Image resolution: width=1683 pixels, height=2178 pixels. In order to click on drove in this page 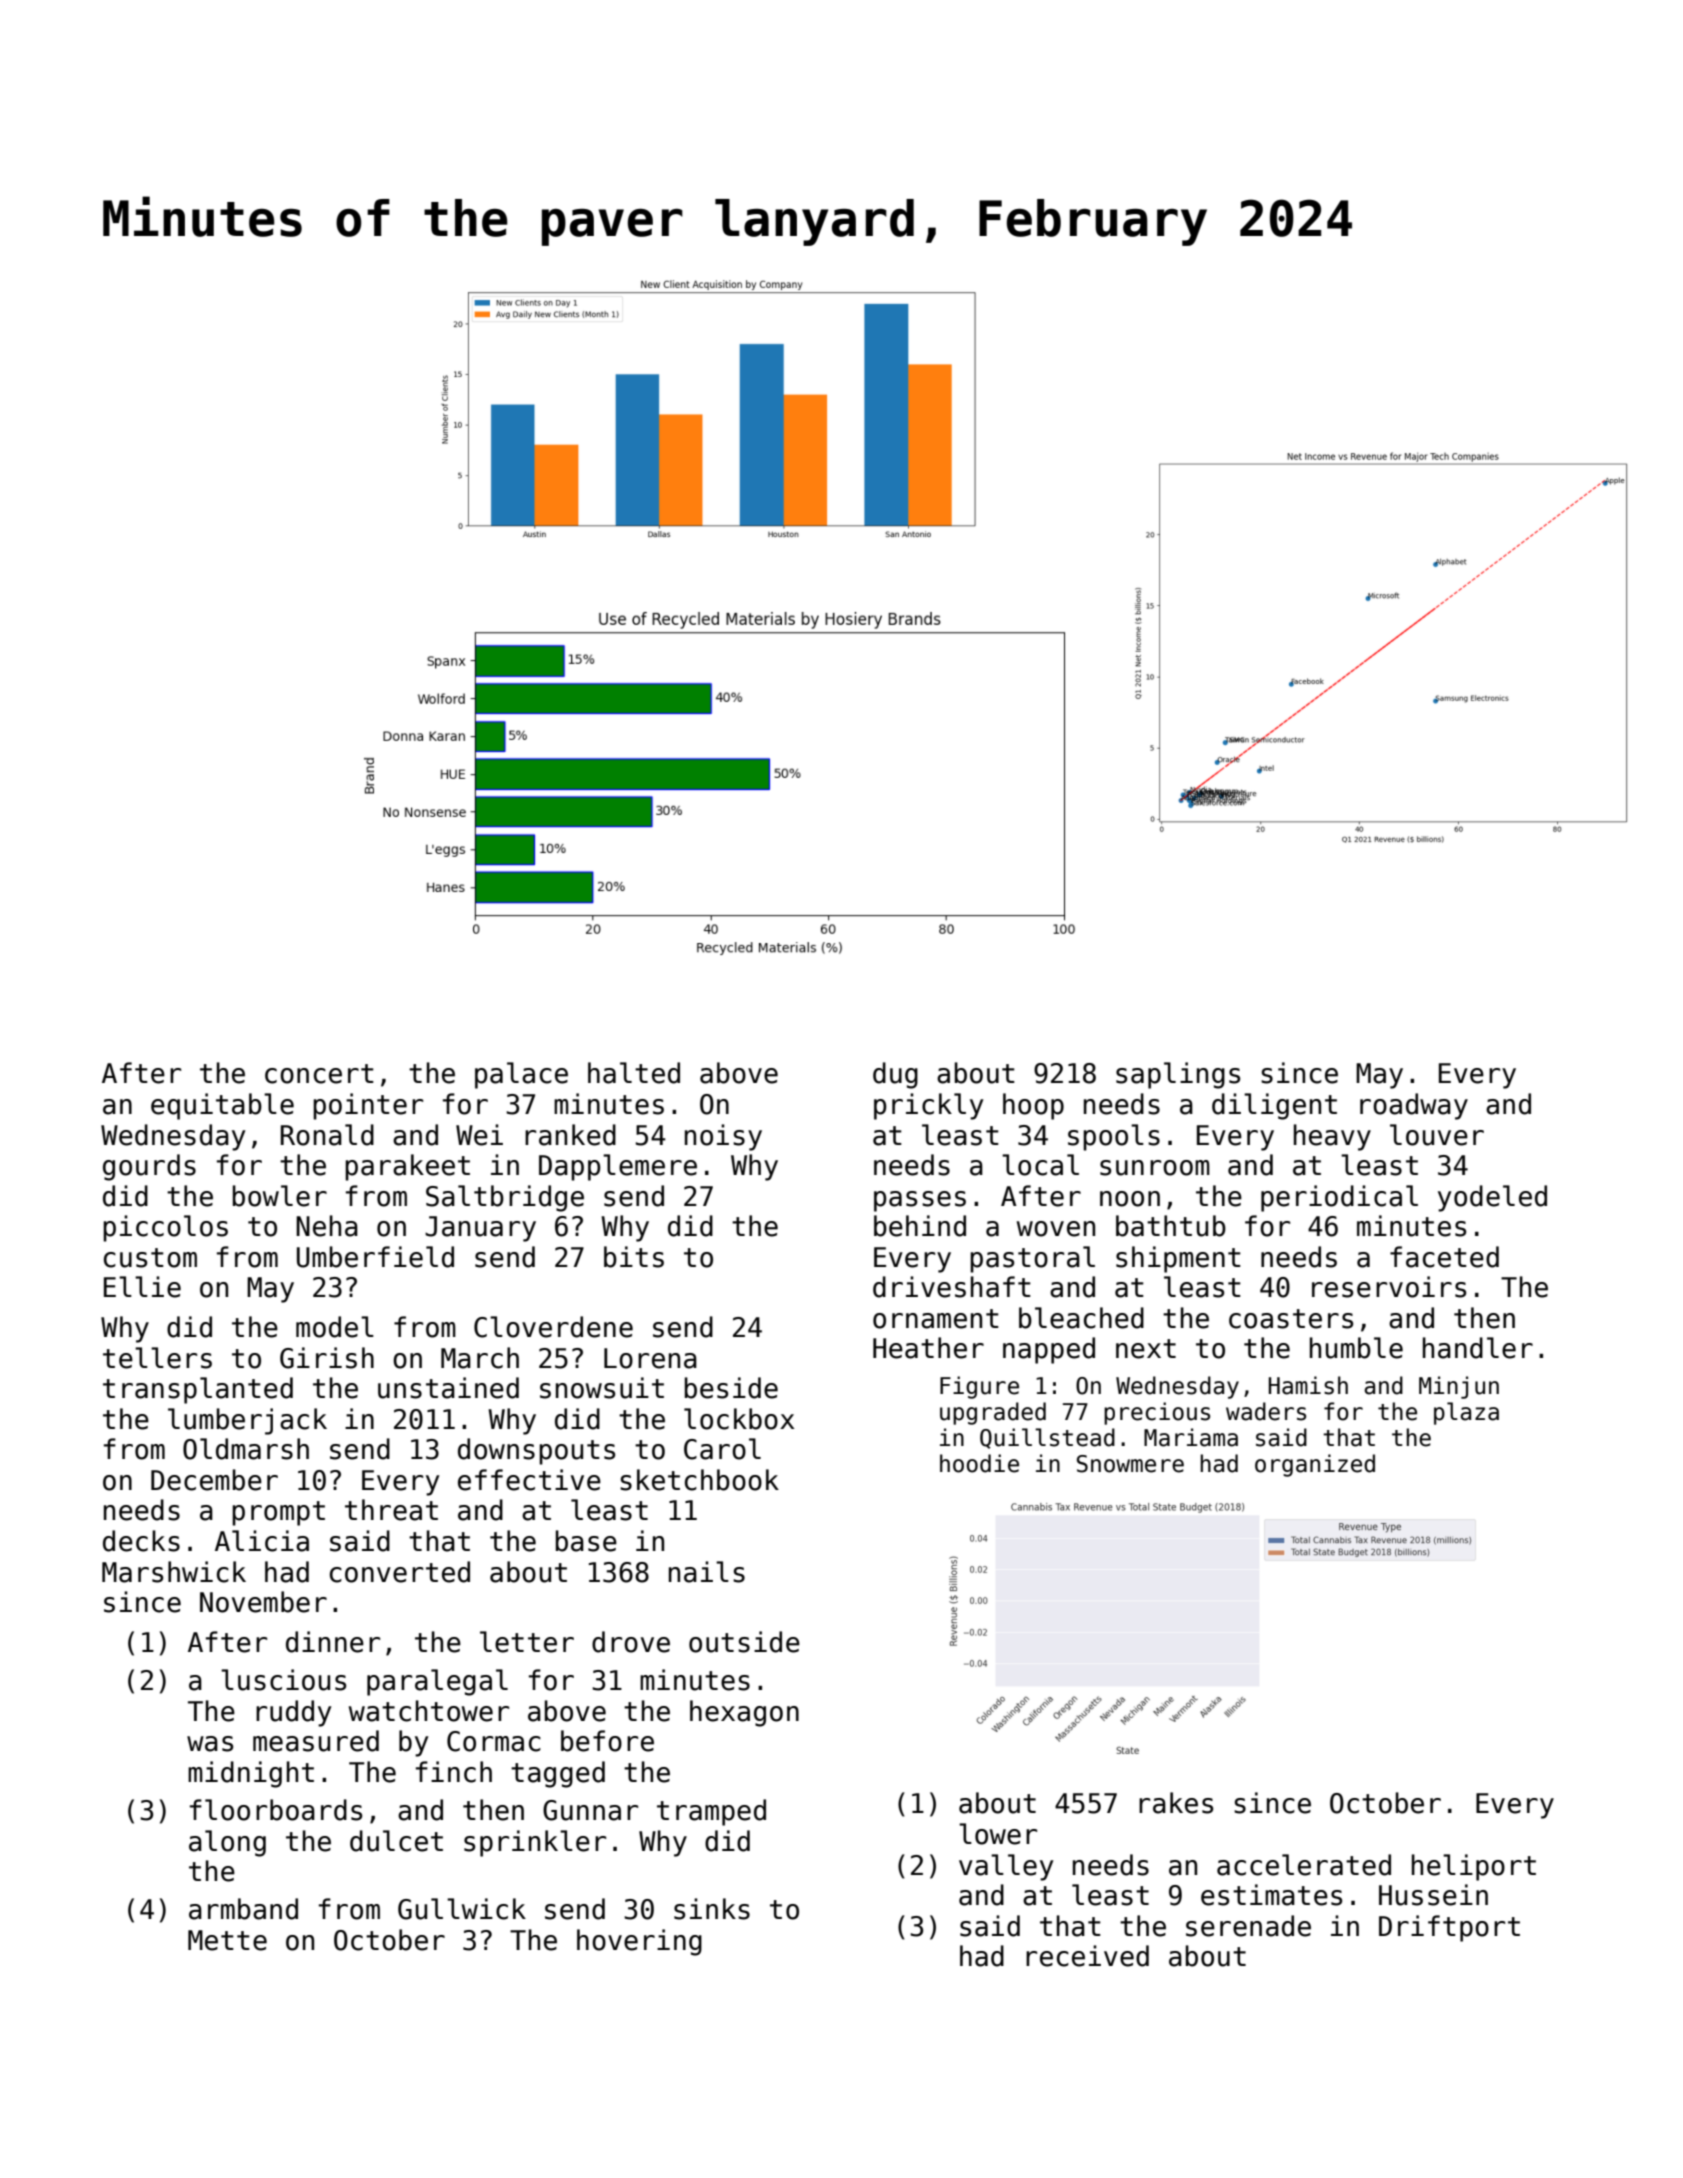, I will do `click(631, 1642)`.
